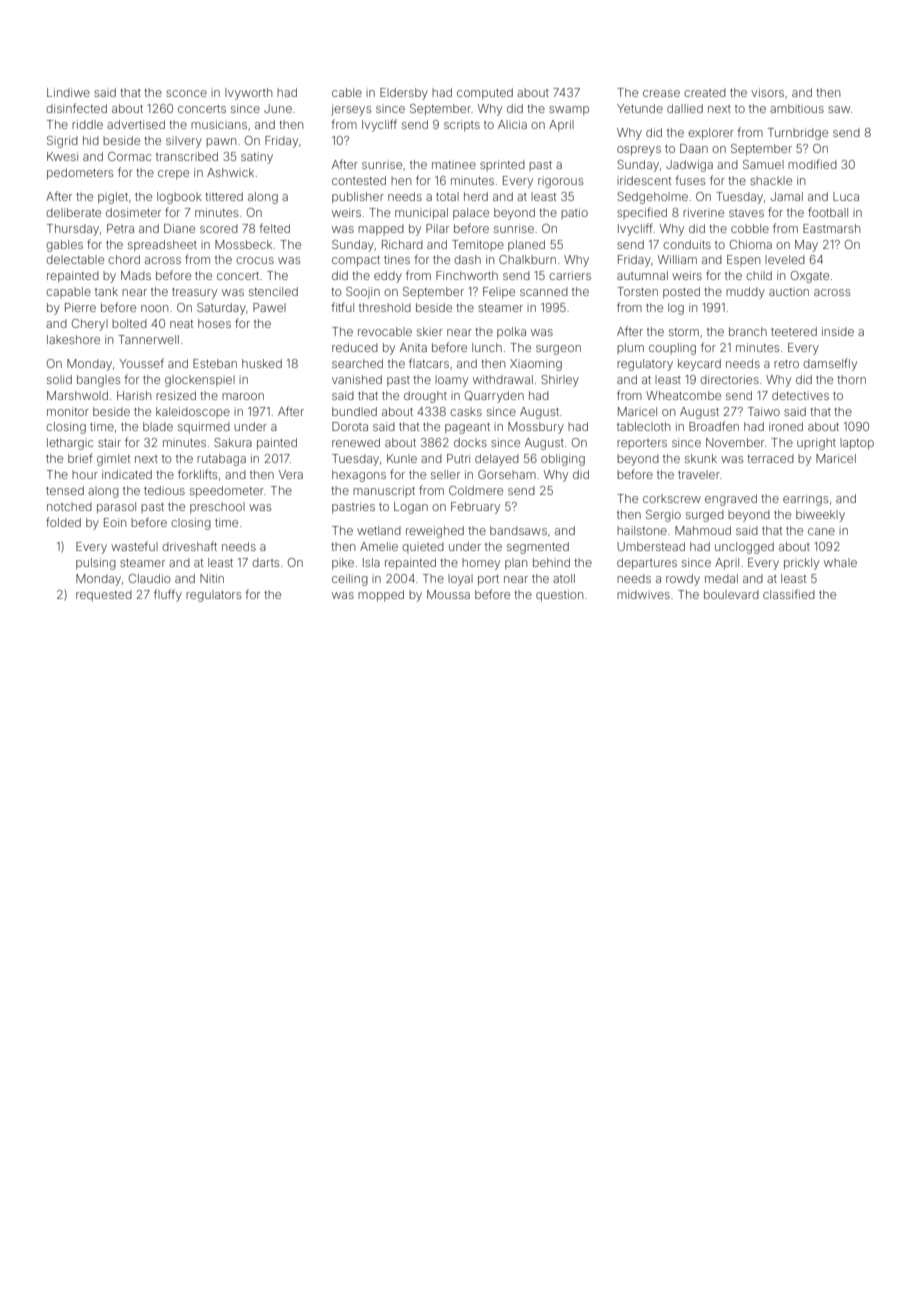 Image resolution: width=924 pixels, height=1308 pixels. What do you see at coordinates (797, 108) in the screenshot?
I see `ambitious` at bounding box center [797, 108].
